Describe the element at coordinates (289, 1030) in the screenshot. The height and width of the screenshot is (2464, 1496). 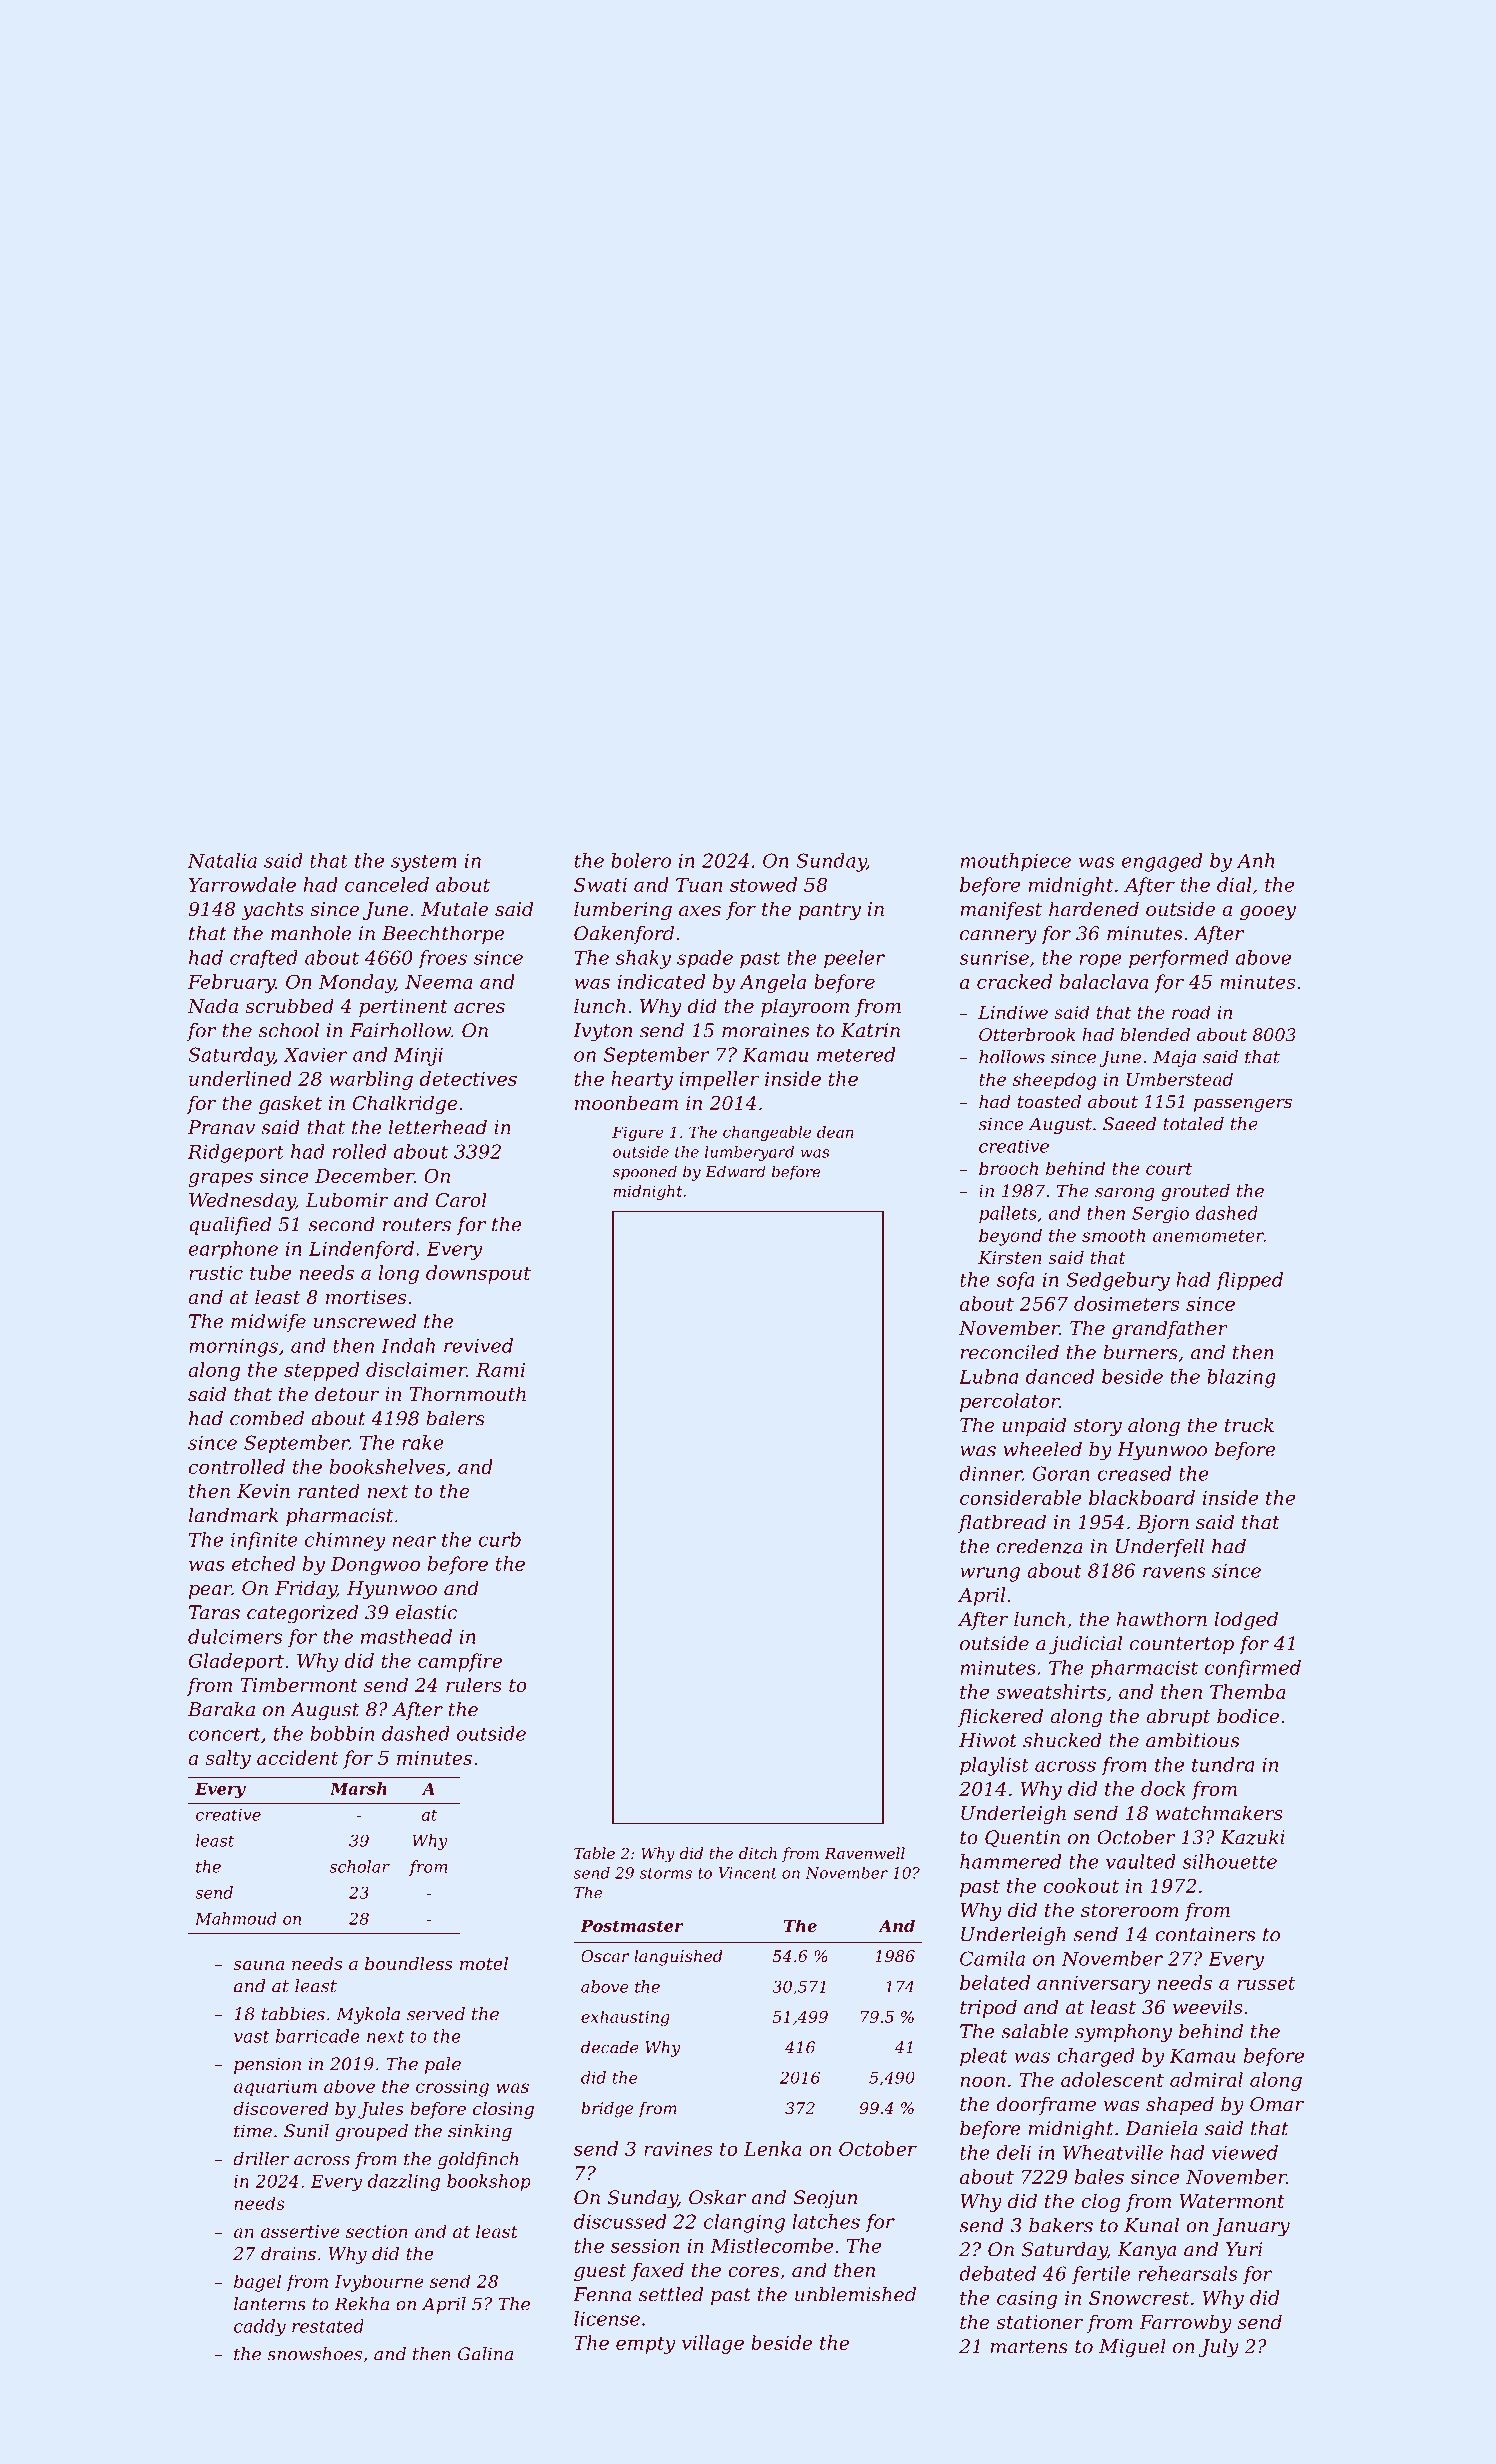
I see `school` at that location.
